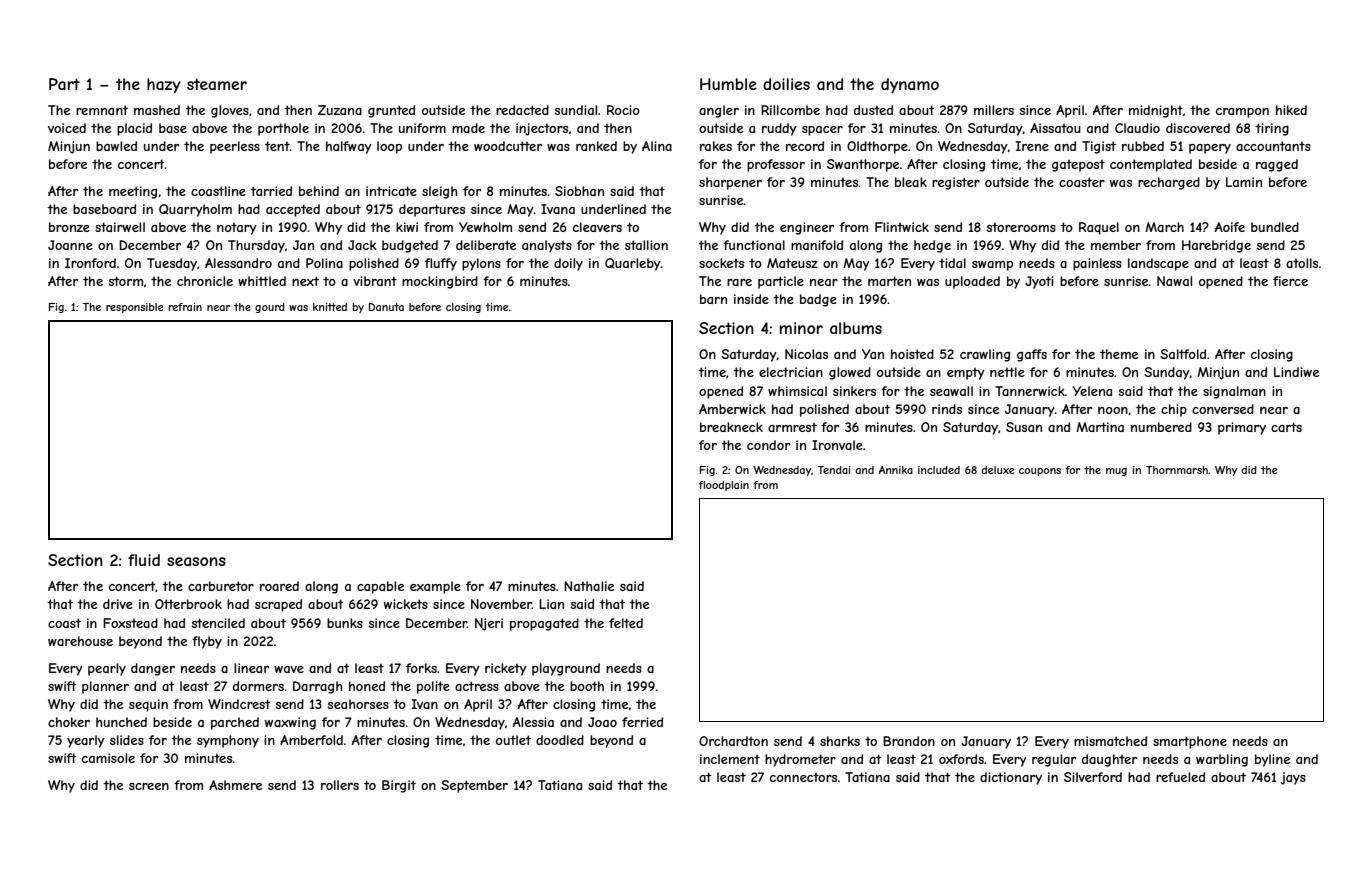 The width and height of the image is (1372, 887). What do you see at coordinates (786, 84) in the image?
I see `doilies` at bounding box center [786, 84].
